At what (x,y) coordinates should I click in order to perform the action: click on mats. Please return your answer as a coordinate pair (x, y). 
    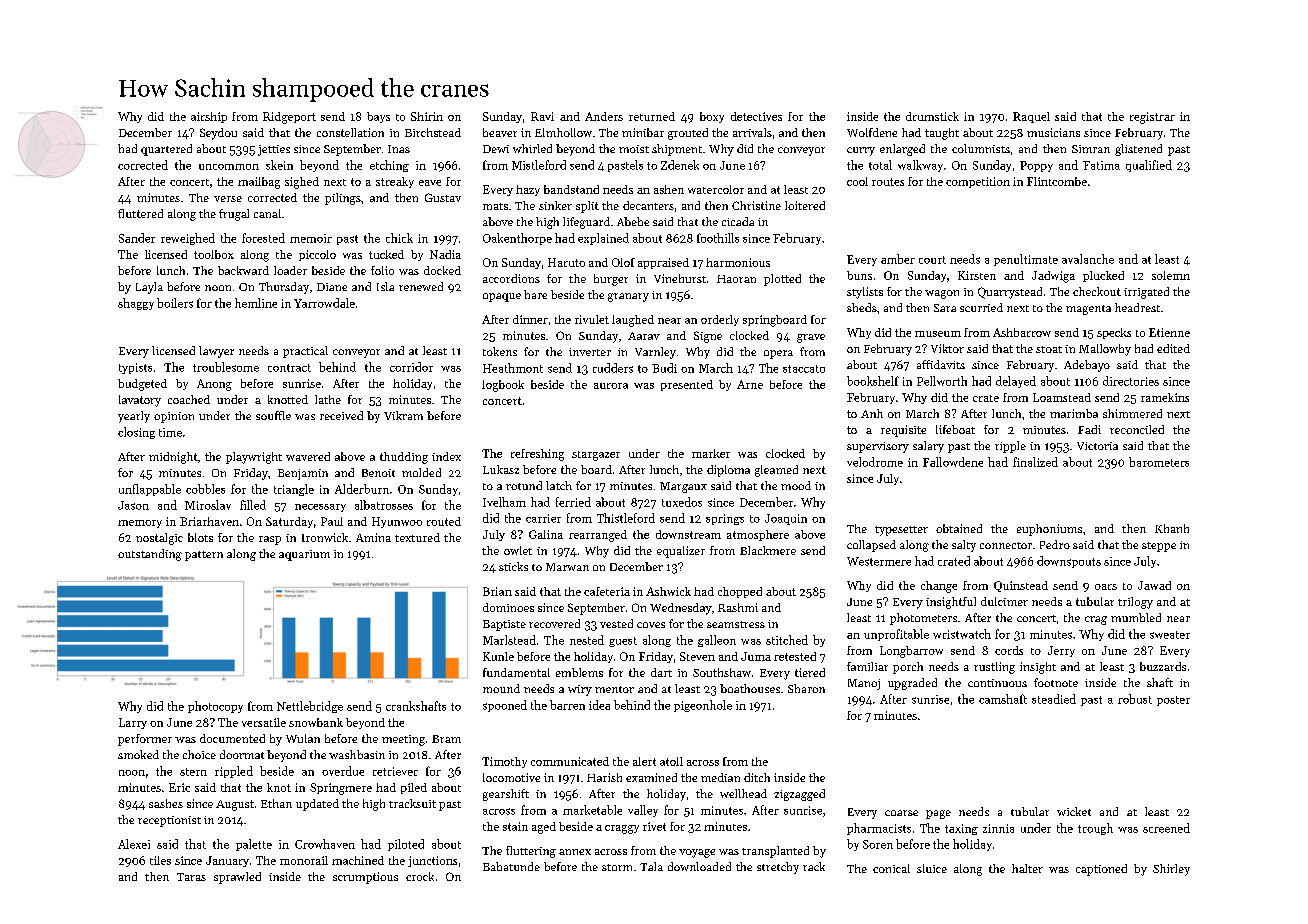
    Looking at the image, I should click on (495, 206).
